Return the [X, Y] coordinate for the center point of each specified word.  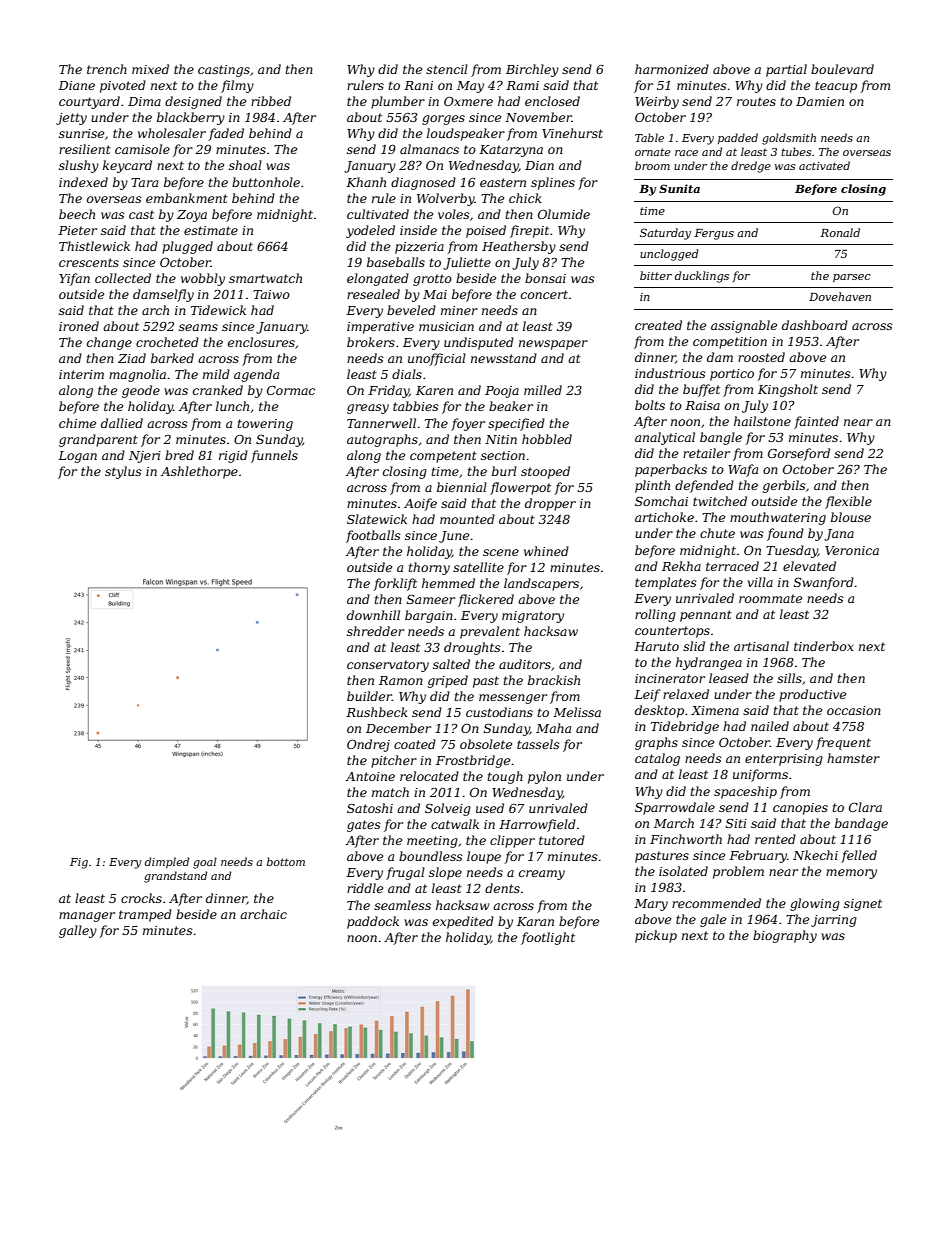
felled [859, 856]
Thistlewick [94, 246]
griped [448, 681]
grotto [432, 280]
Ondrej [368, 745]
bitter [656, 275]
